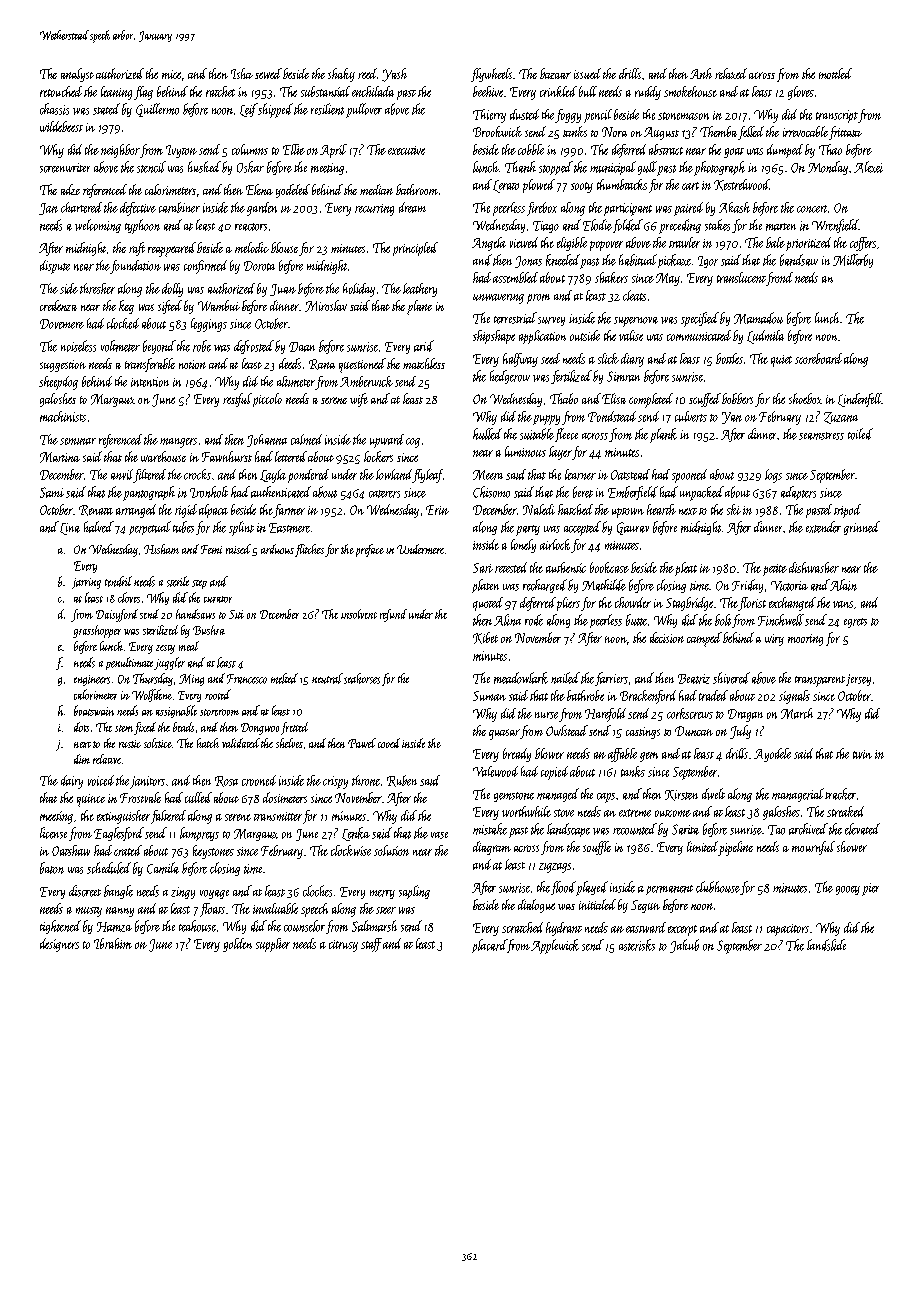 The height and width of the screenshot is (1308, 924). Describe the element at coordinates (690, 186) in the screenshot. I see `cart` at that location.
